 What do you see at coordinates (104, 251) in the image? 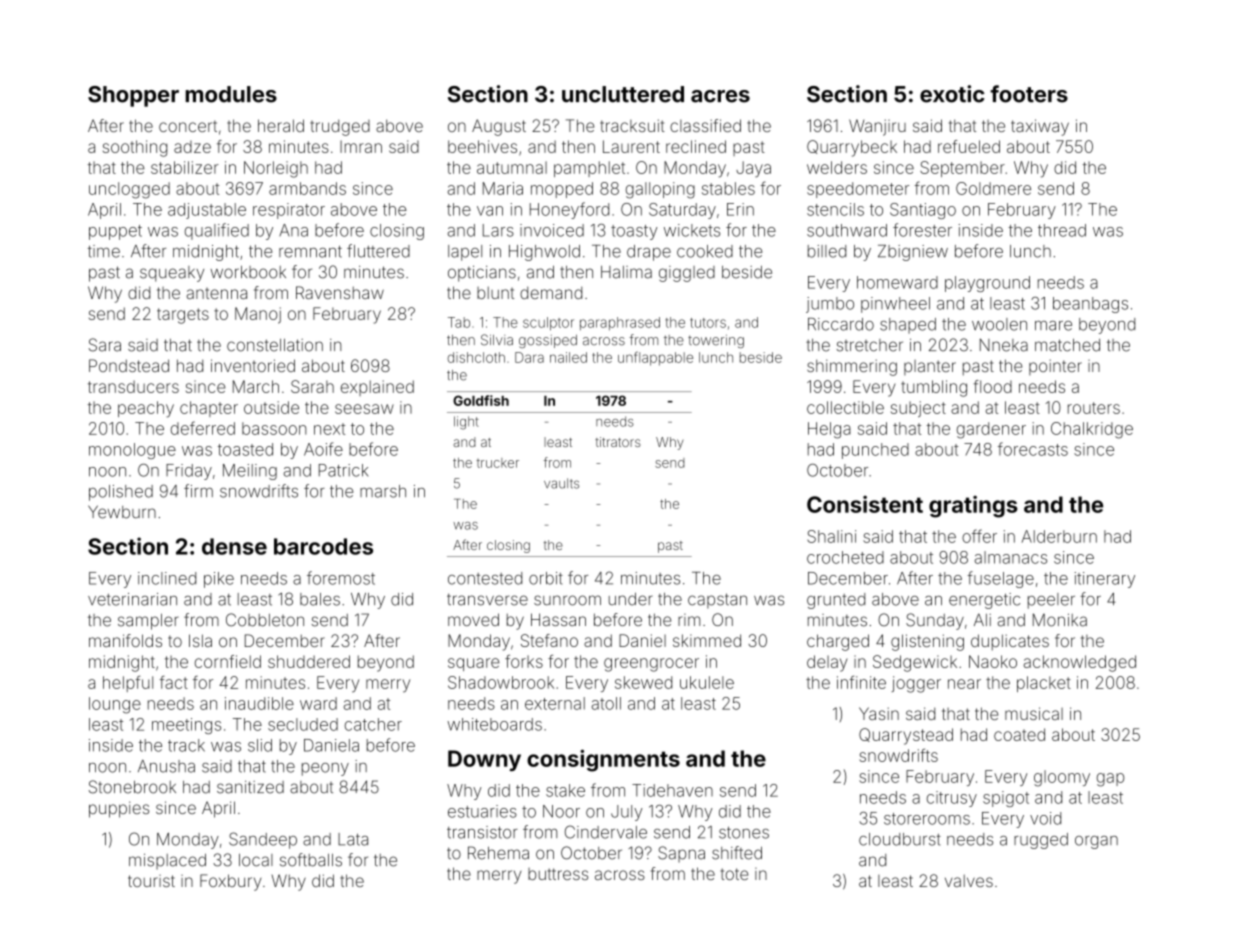
I see `time` at bounding box center [104, 251].
